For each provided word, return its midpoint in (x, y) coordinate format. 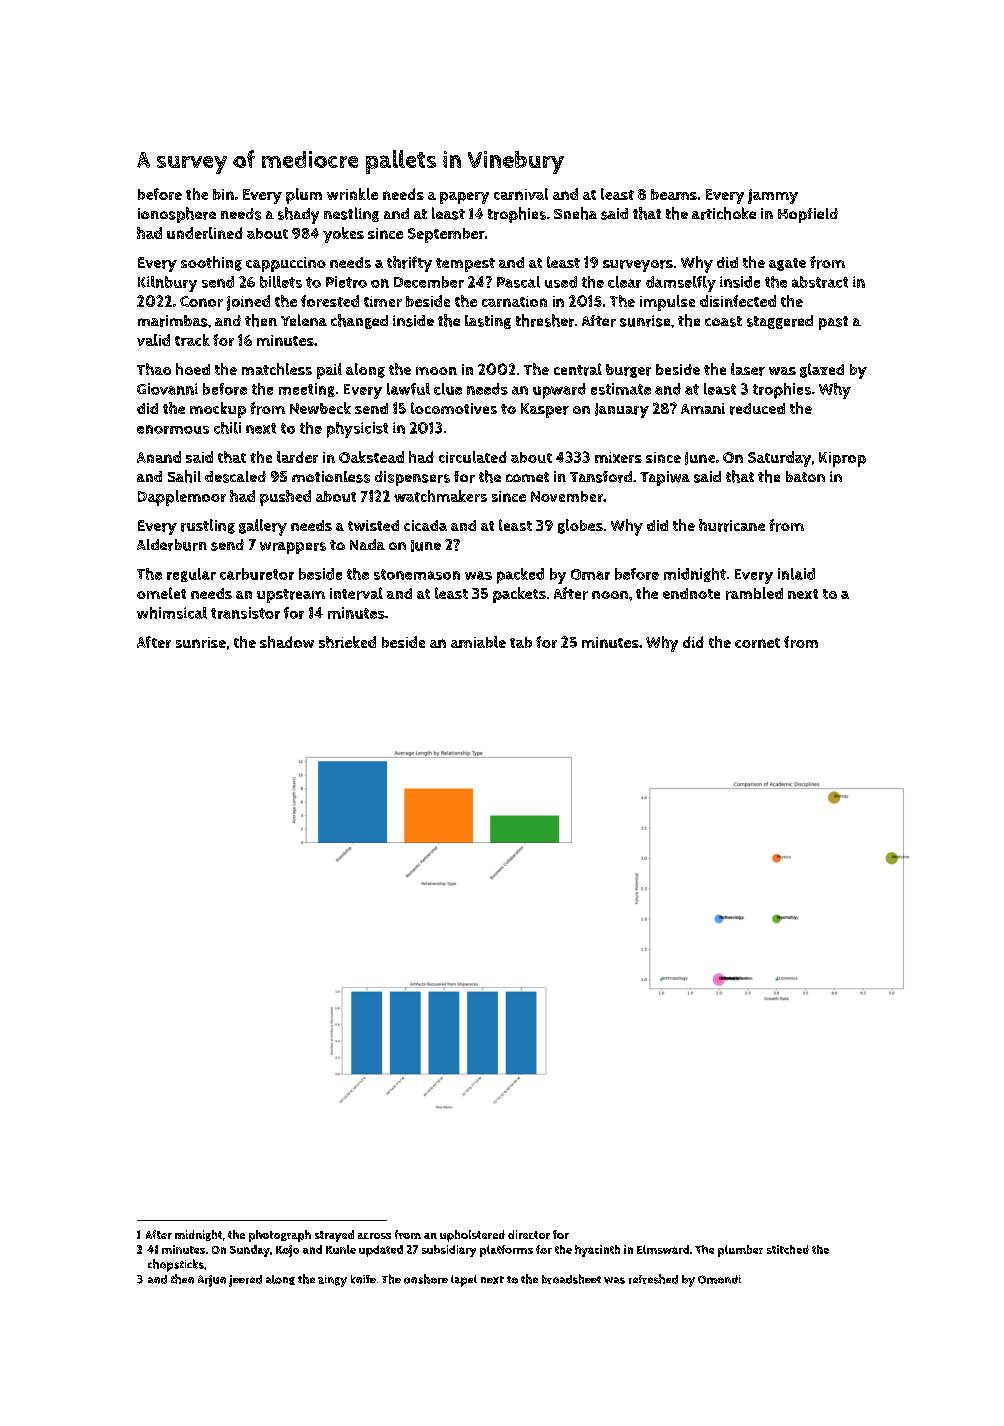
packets (519, 595)
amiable (478, 642)
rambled (754, 593)
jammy (773, 196)
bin (223, 194)
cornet (757, 643)
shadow (287, 642)
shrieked (347, 642)
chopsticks (176, 1265)
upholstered (472, 1236)
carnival (521, 194)
